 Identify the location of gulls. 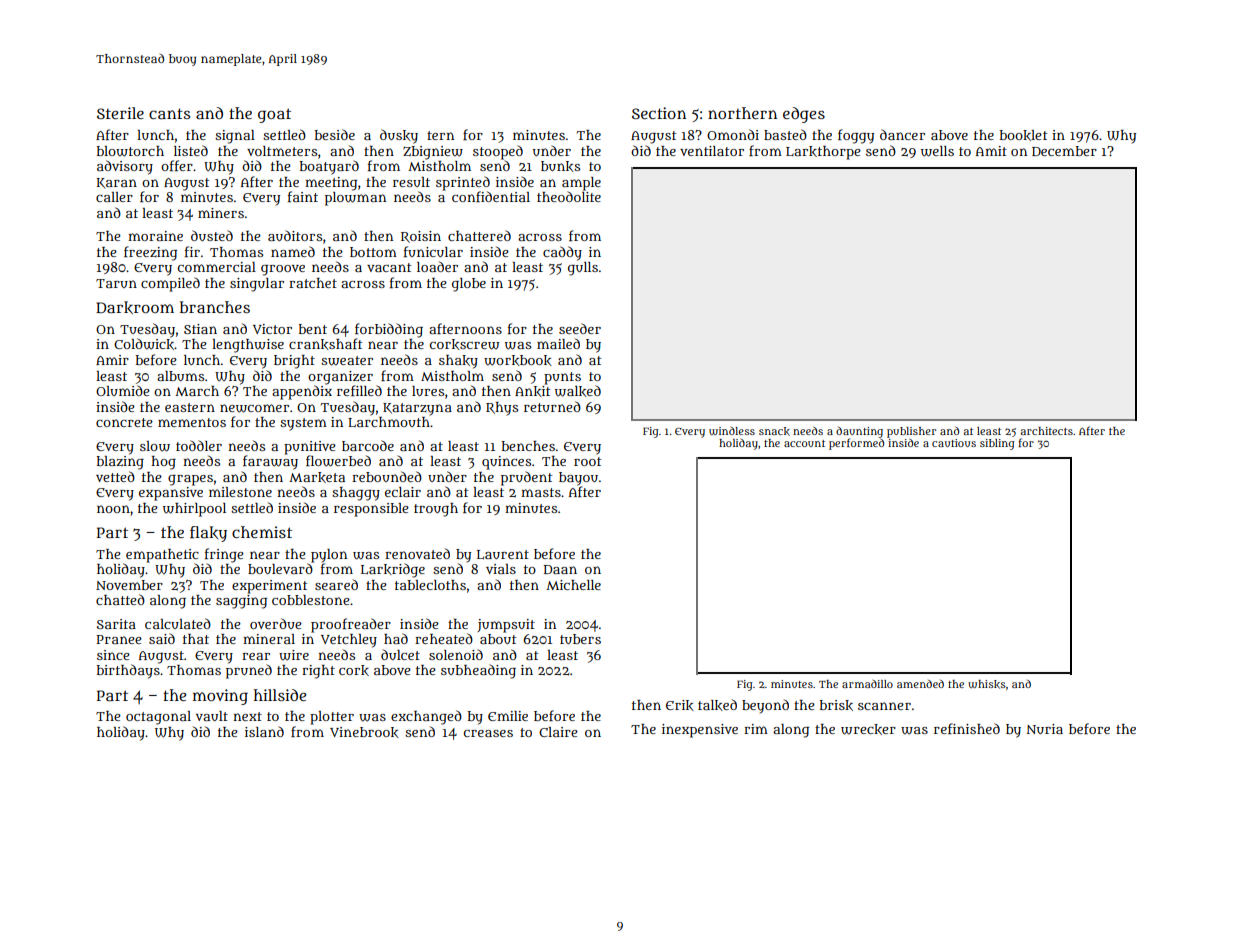
(583, 269).
